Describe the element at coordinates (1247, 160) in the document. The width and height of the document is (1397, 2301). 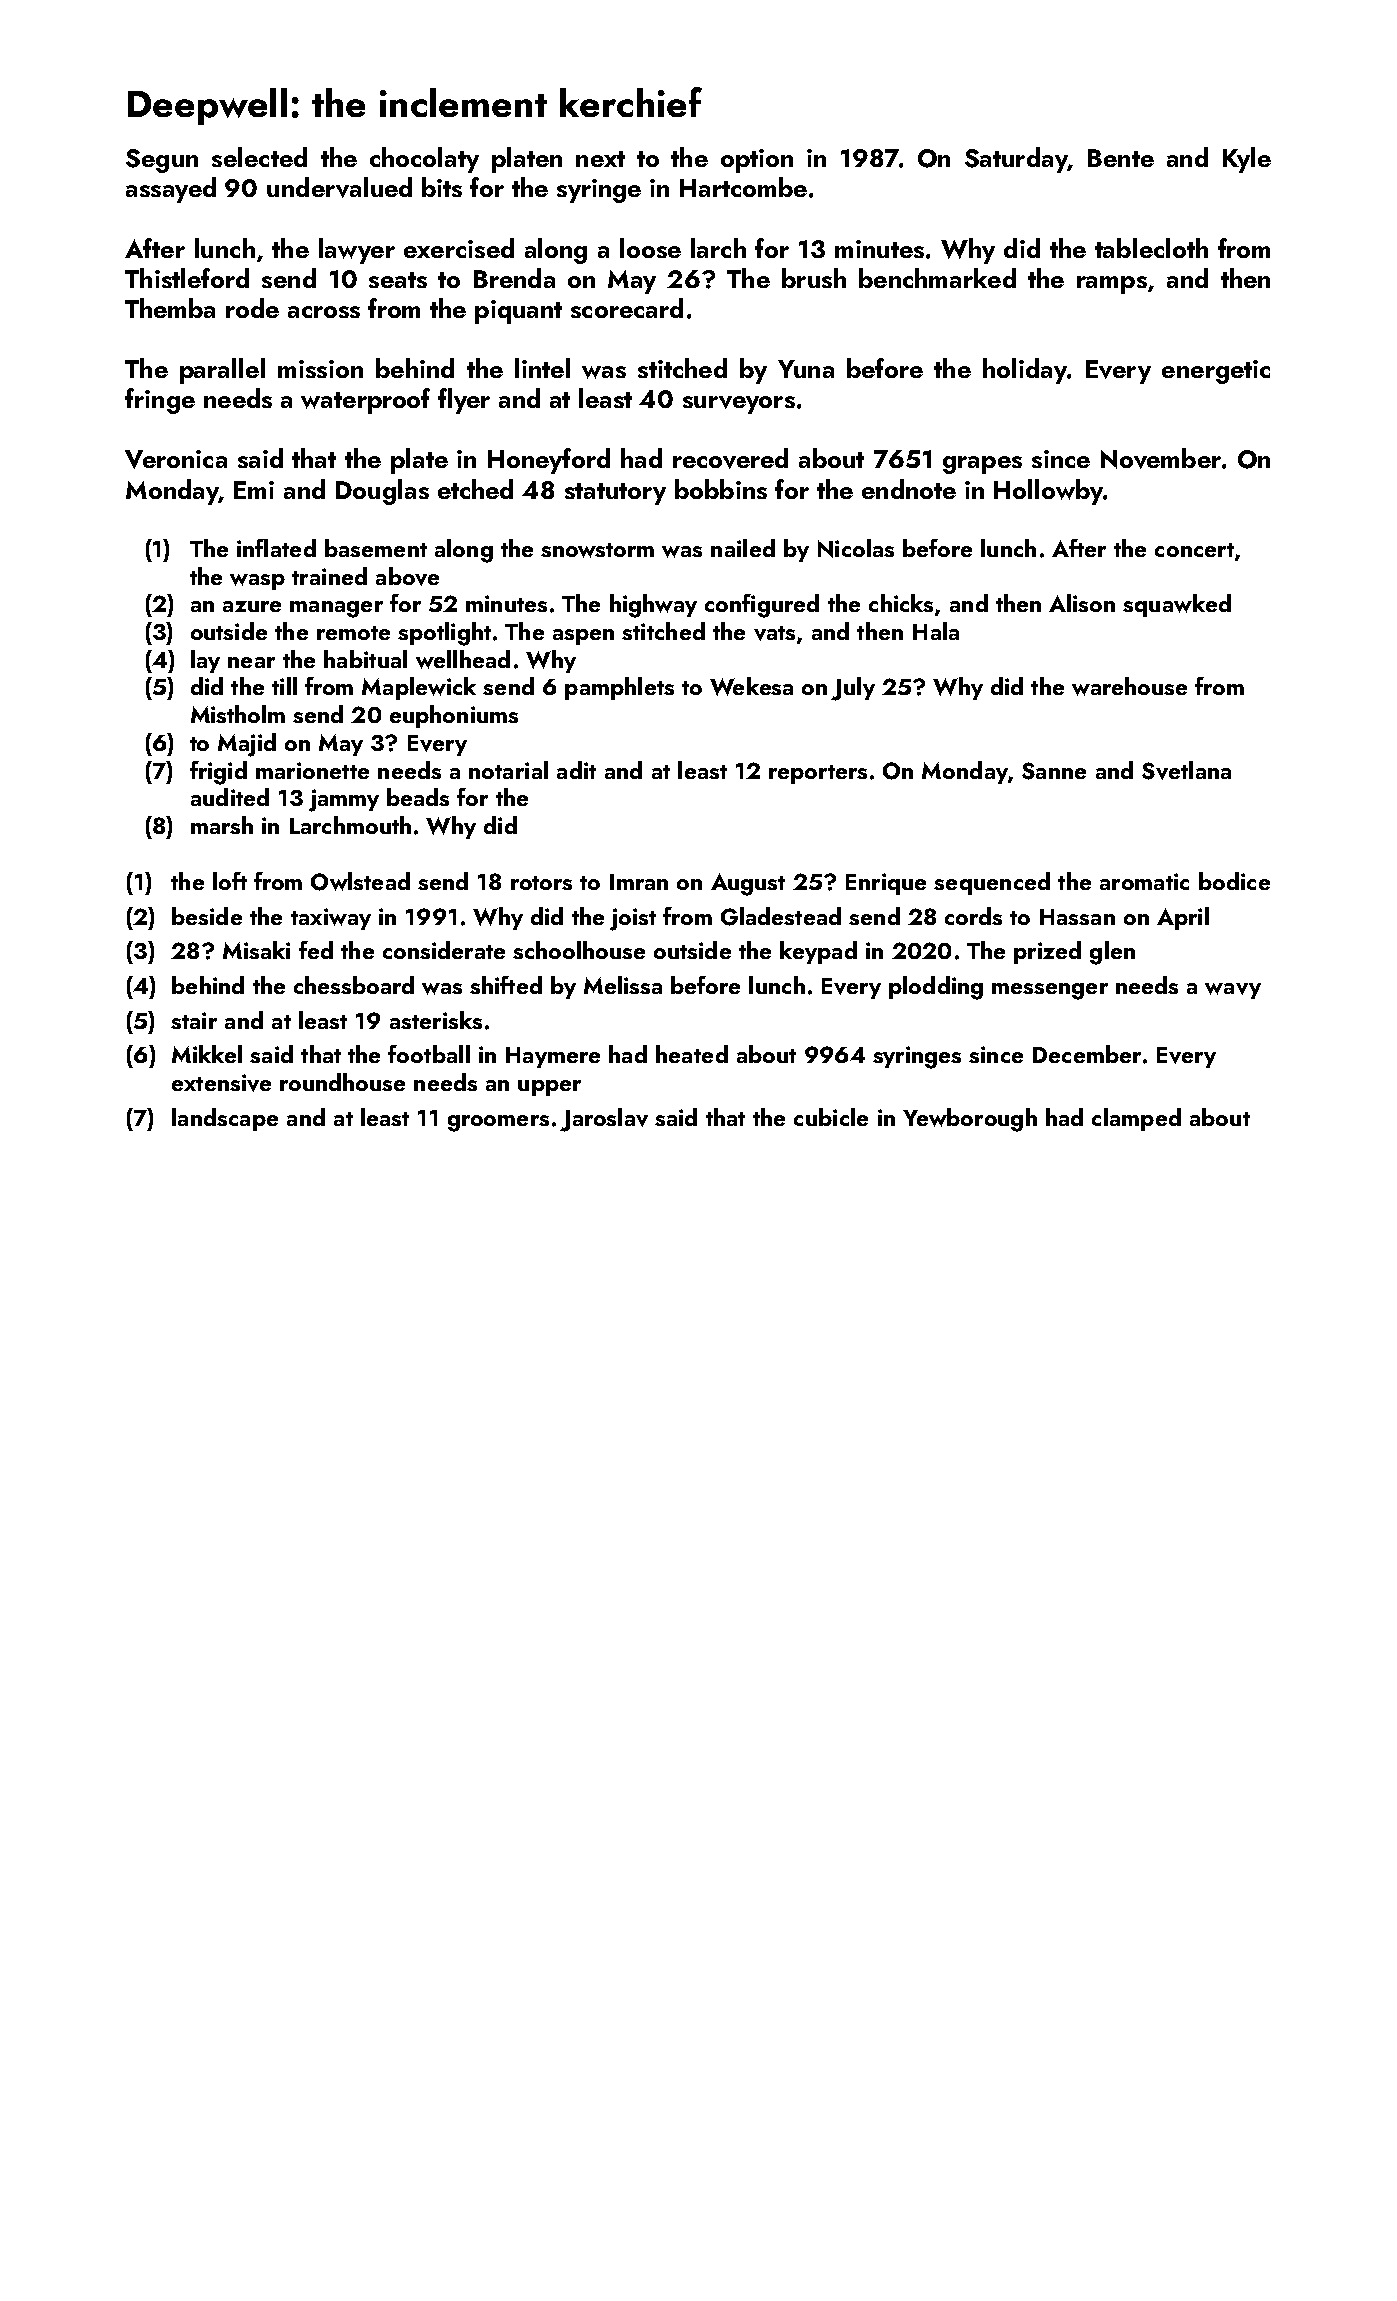
I see `Kyle` at that location.
